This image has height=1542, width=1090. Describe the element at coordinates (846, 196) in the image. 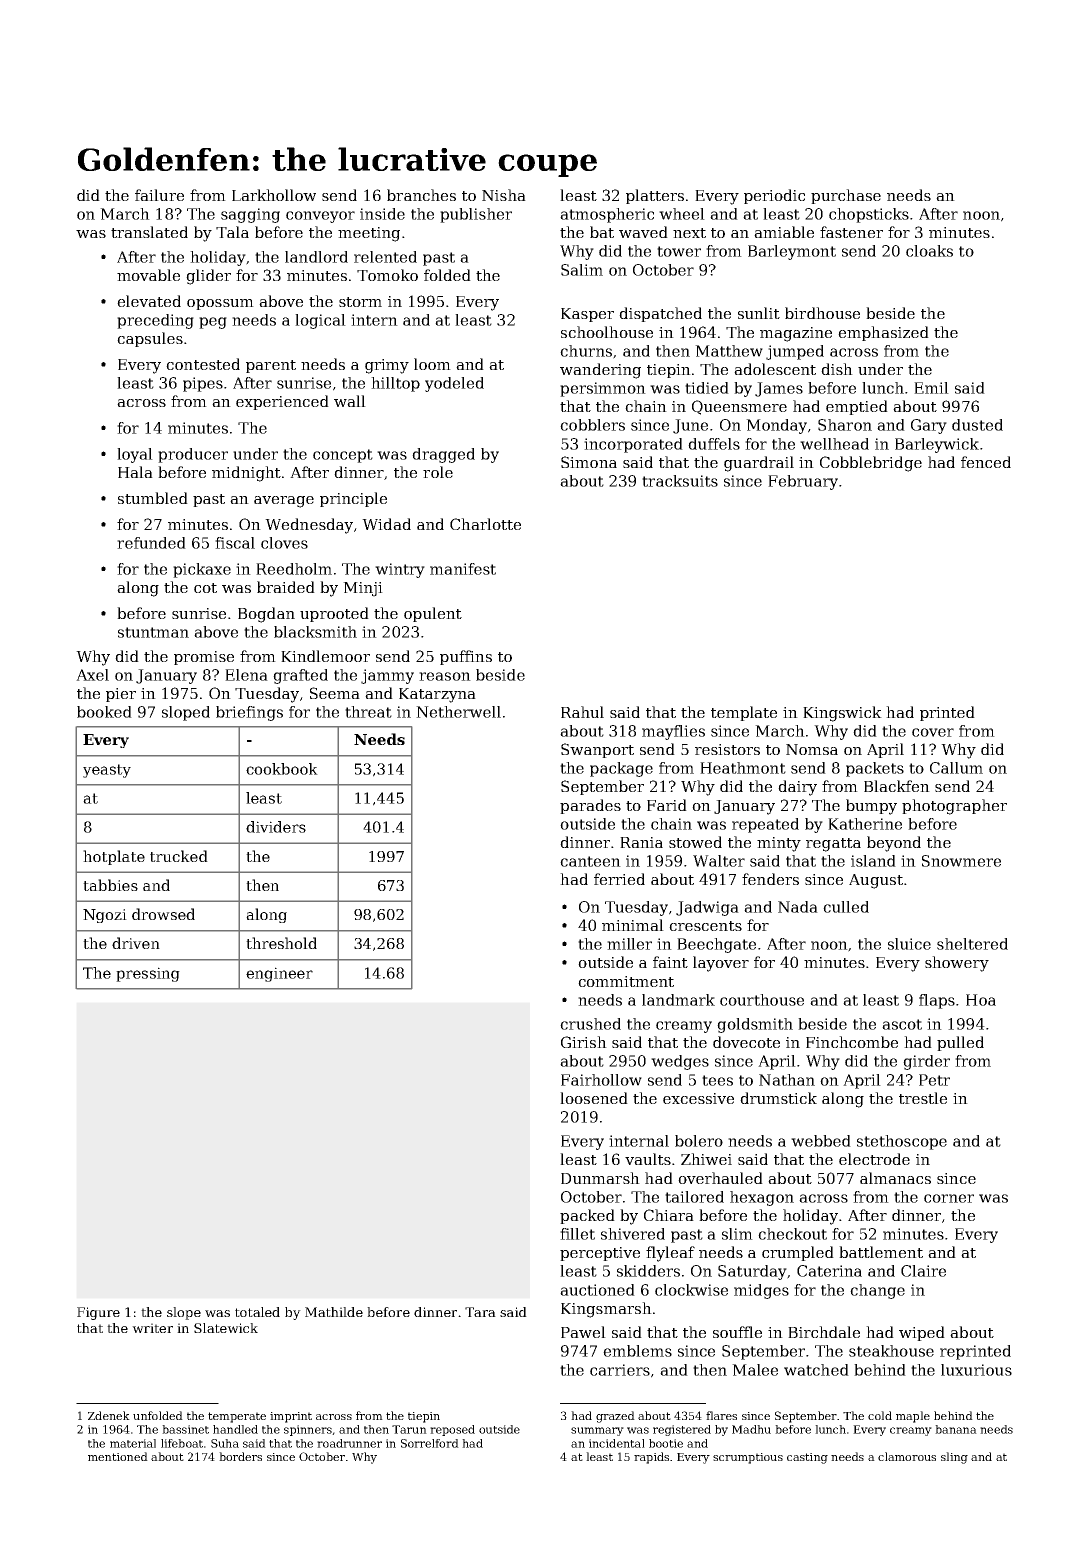

I see `purchase` at that location.
